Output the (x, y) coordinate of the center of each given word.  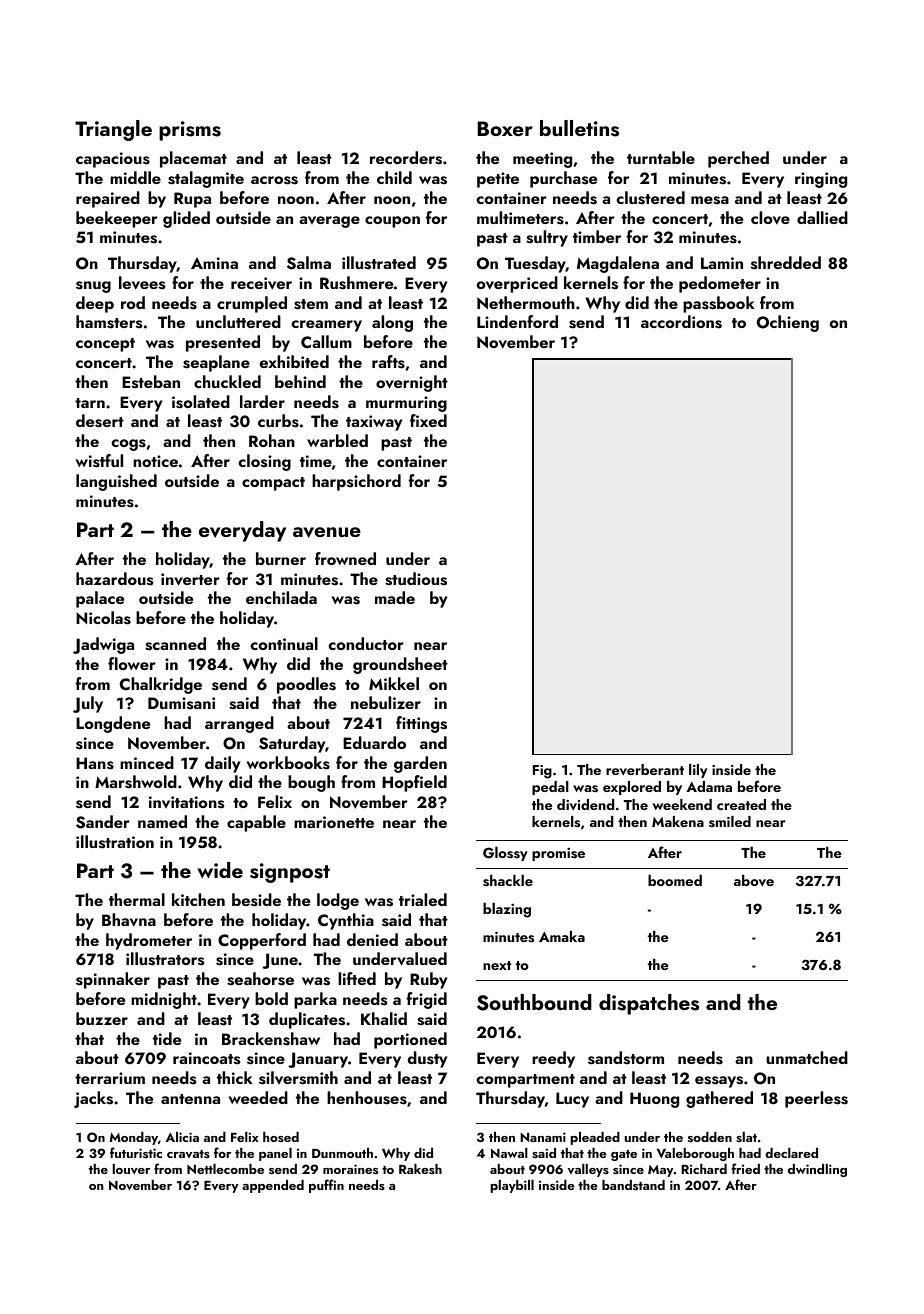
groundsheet (400, 665)
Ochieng (788, 323)
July (88, 704)
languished (116, 482)
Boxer (505, 128)
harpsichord (356, 482)
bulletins (579, 128)
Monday (134, 1138)
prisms (190, 131)
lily (698, 771)
